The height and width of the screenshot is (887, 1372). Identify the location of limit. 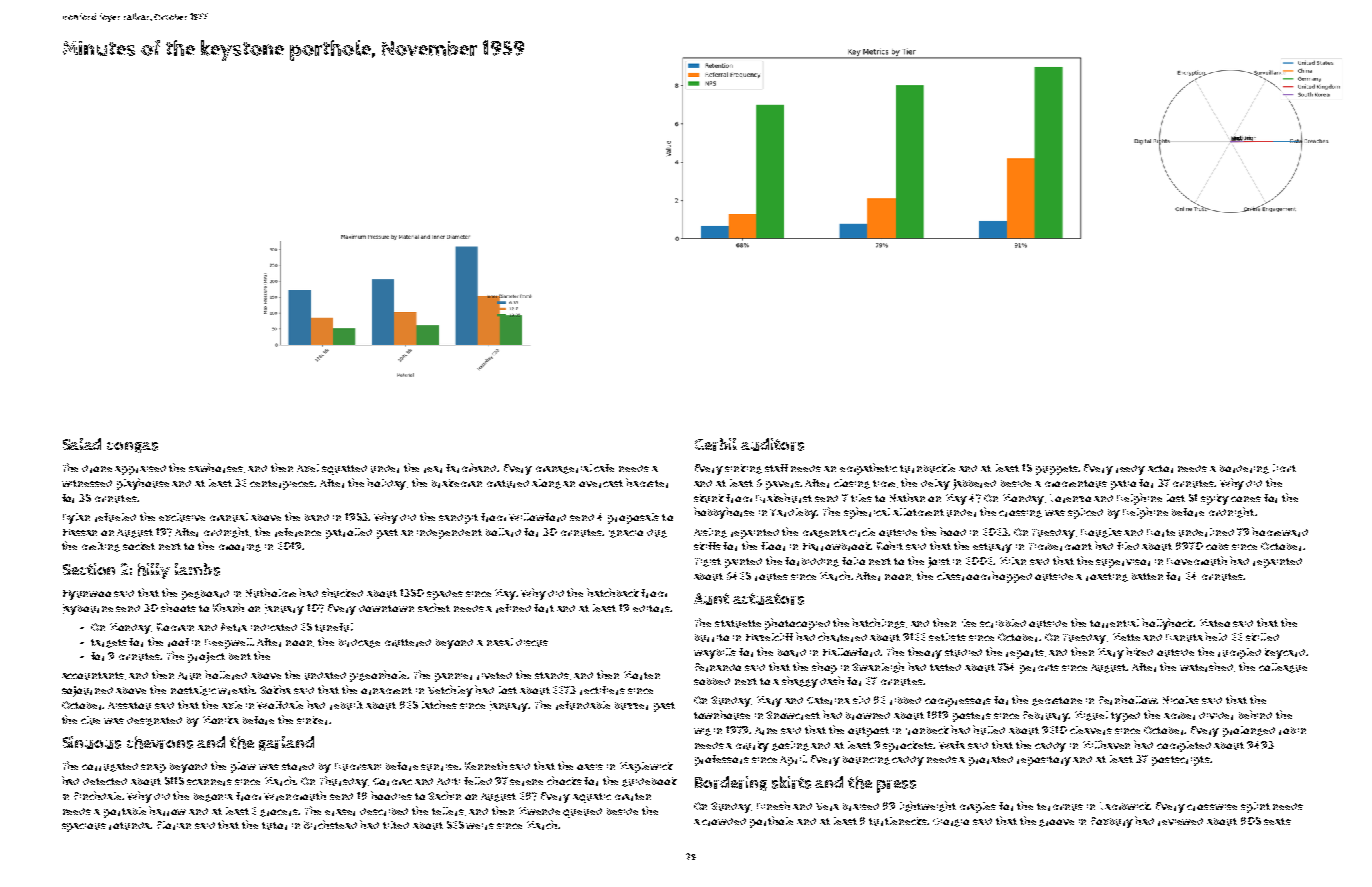
(1284, 468).
